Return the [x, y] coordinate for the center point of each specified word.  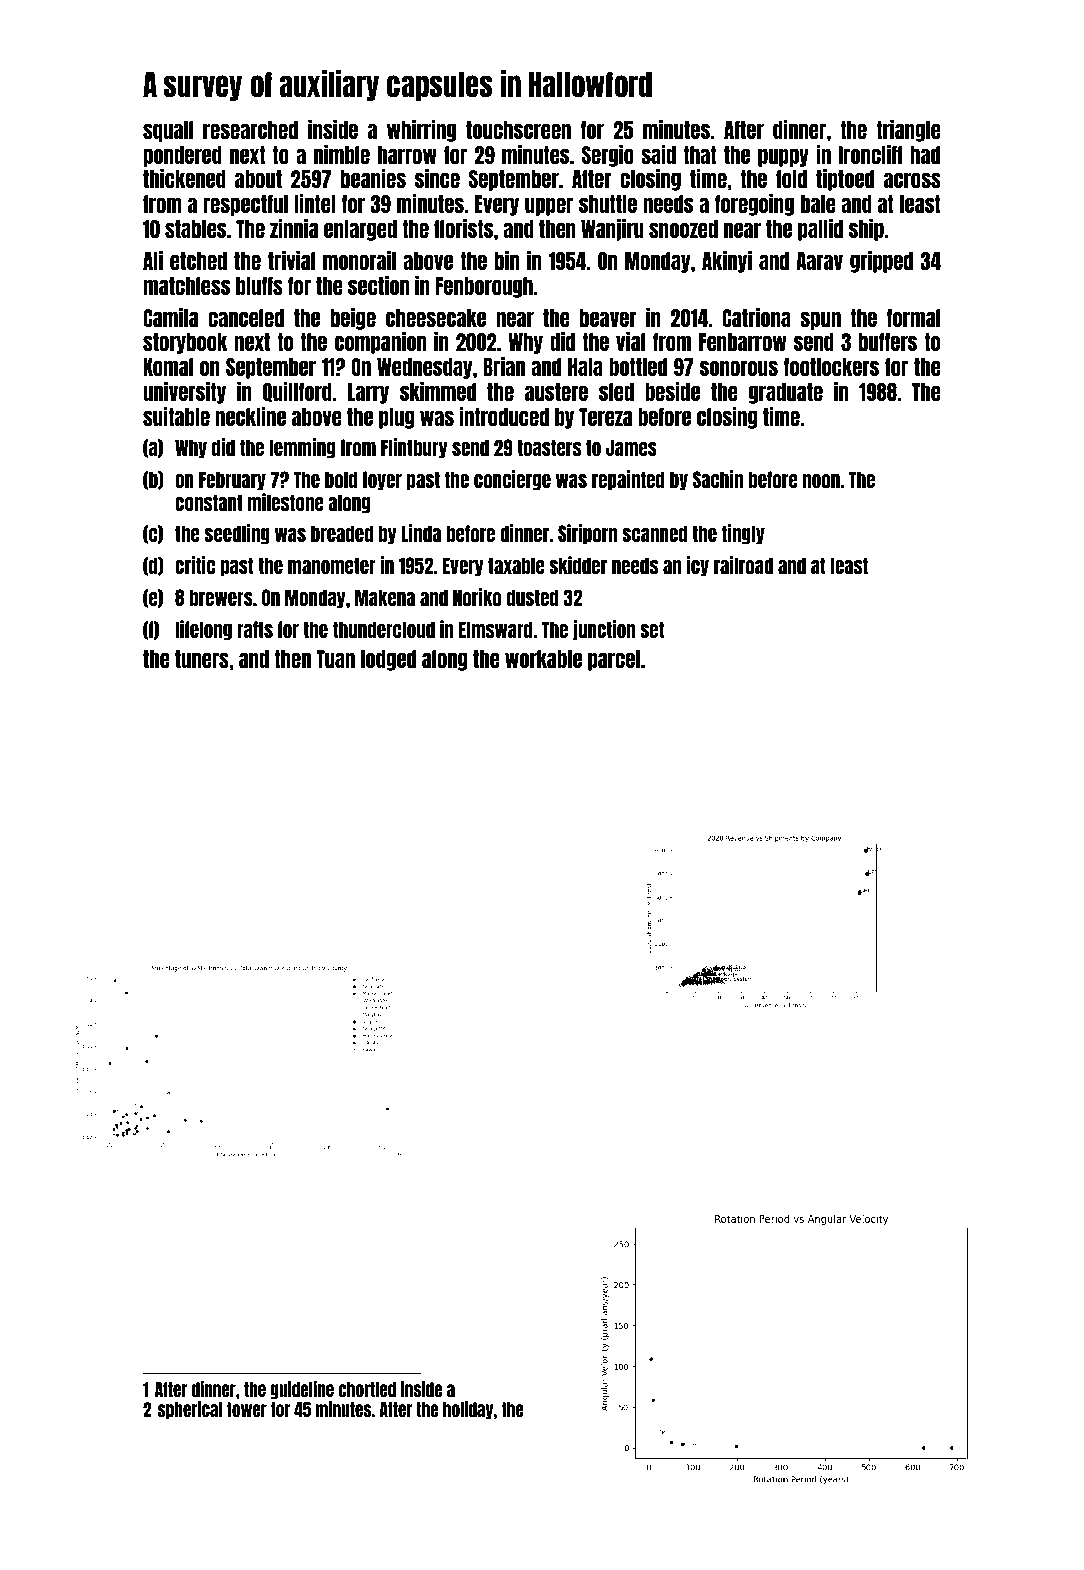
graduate [786, 393]
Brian [504, 366]
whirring [421, 131]
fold [791, 179]
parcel [614, 660]
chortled [367, 1389]
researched [250, 130]
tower [247, 1409]
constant [209, 502]
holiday [468, 1410]
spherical [190, 1410]
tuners [202, 659]
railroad [743, 565]
